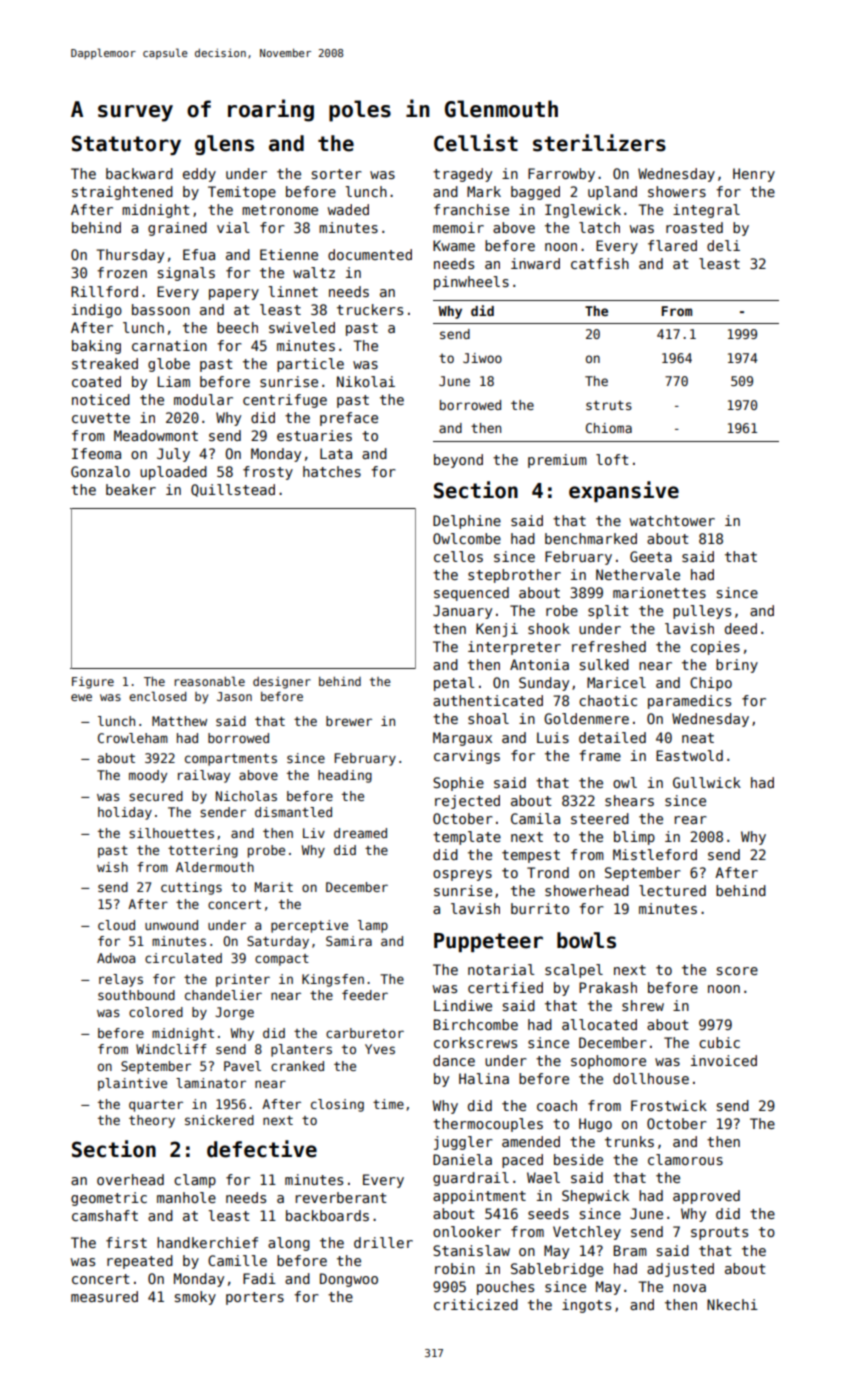 The height and width of the page is (1400, 849). What do you see at coordinates (337, 174) in the page?
I see `sorter` at bounding box center [337, 174].
